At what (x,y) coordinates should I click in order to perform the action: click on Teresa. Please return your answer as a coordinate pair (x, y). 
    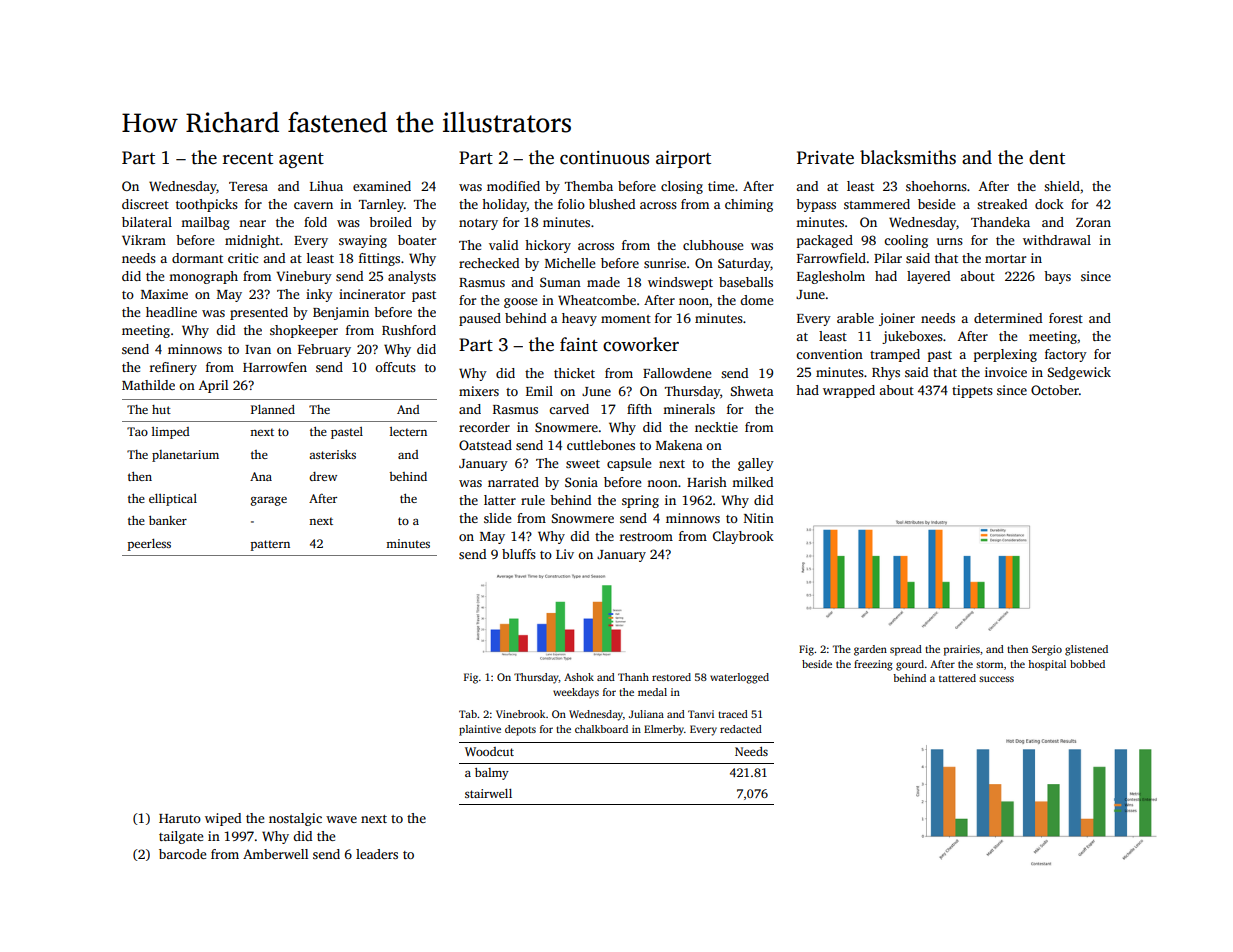
    Looking at the image, I should click on (248, 186).
